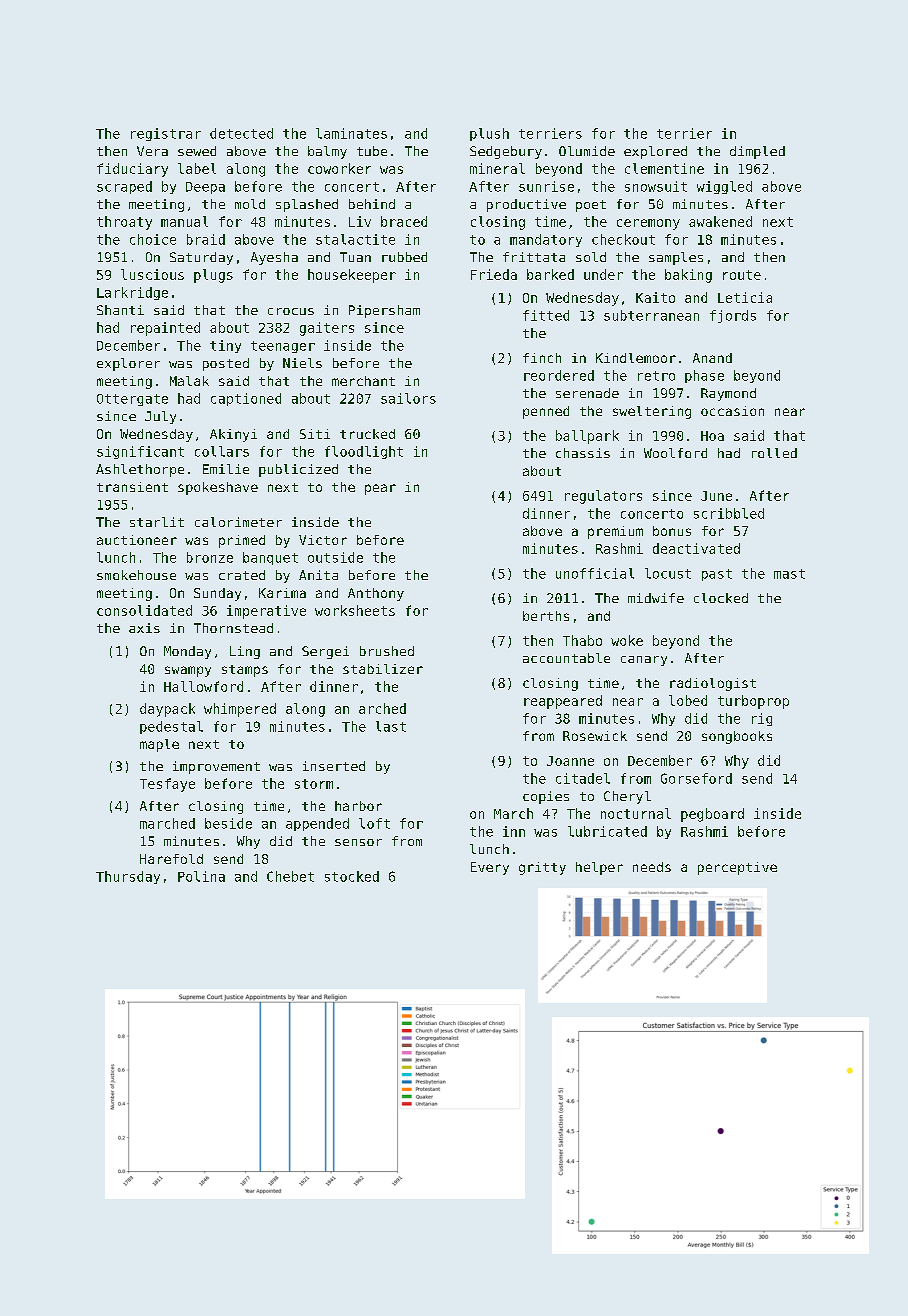 This document has width=908, height=1316. What do you see at coordinates (546, 315) in the document?
I see `fitted` at bounding box center [546, 315].
